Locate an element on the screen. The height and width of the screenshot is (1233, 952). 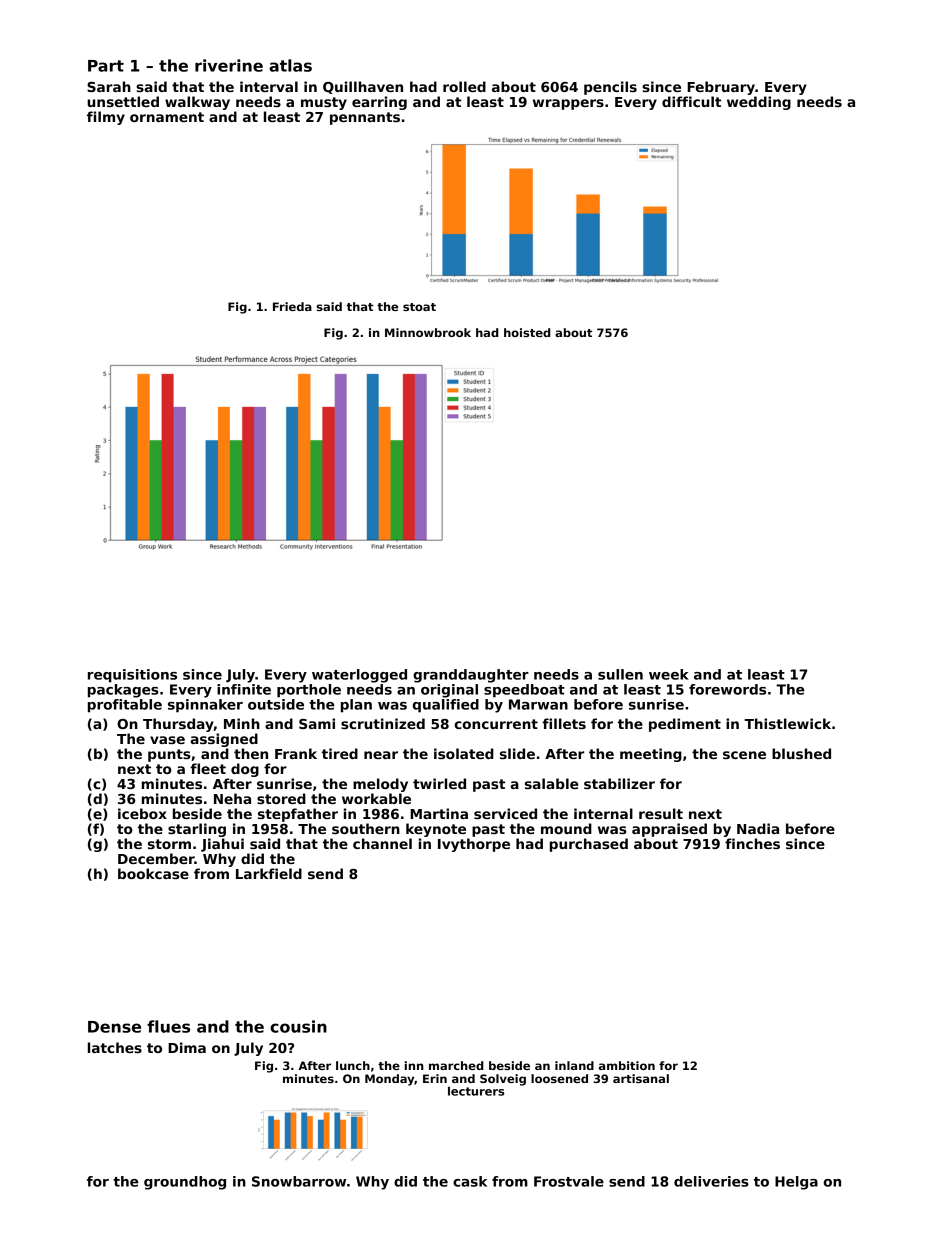
Sami is located at coordinates (317, 723).
